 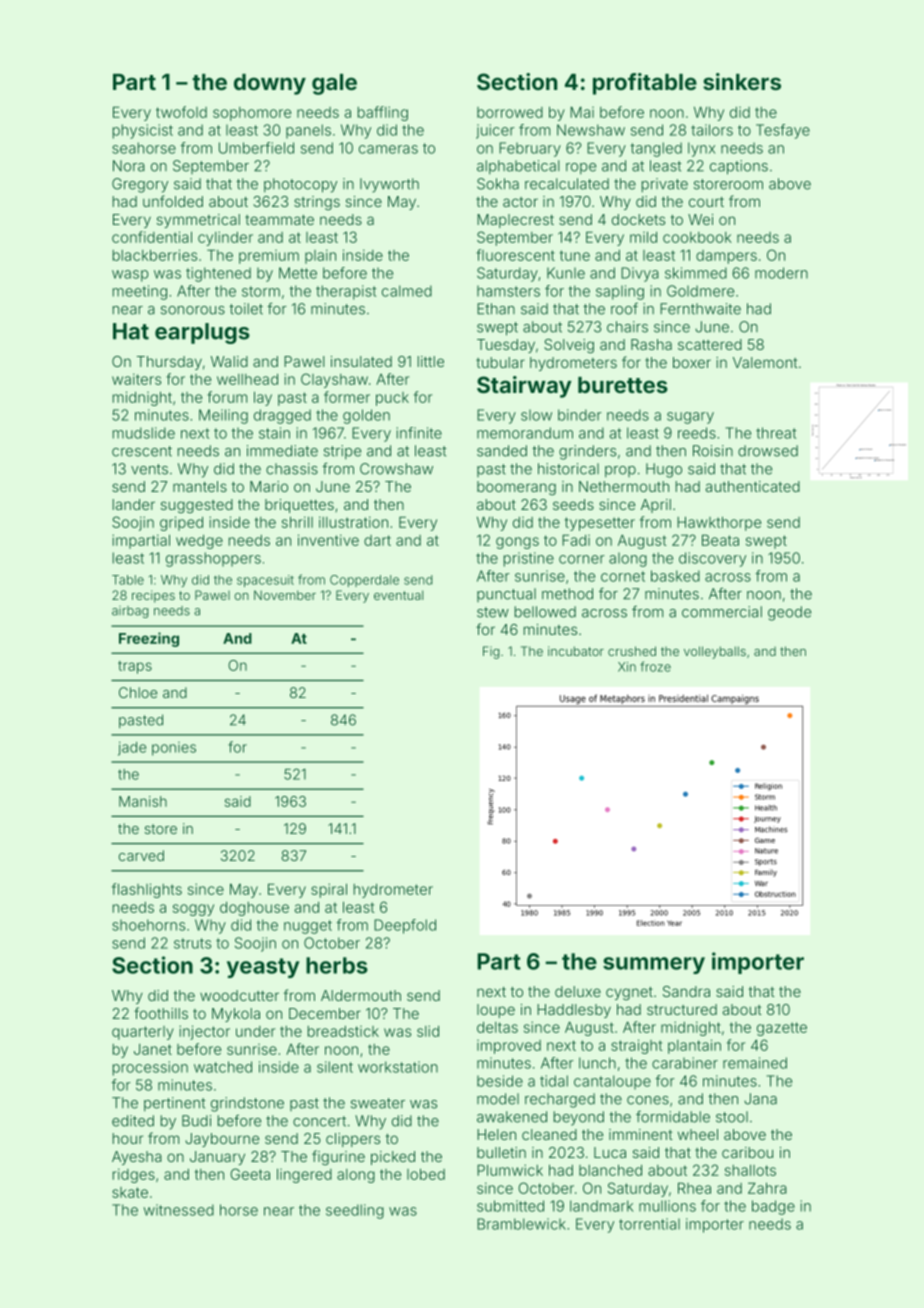 What do you see at coordinates (715, 652) in the page?
I see `volleyballs` at bounding box center [715, 652].
